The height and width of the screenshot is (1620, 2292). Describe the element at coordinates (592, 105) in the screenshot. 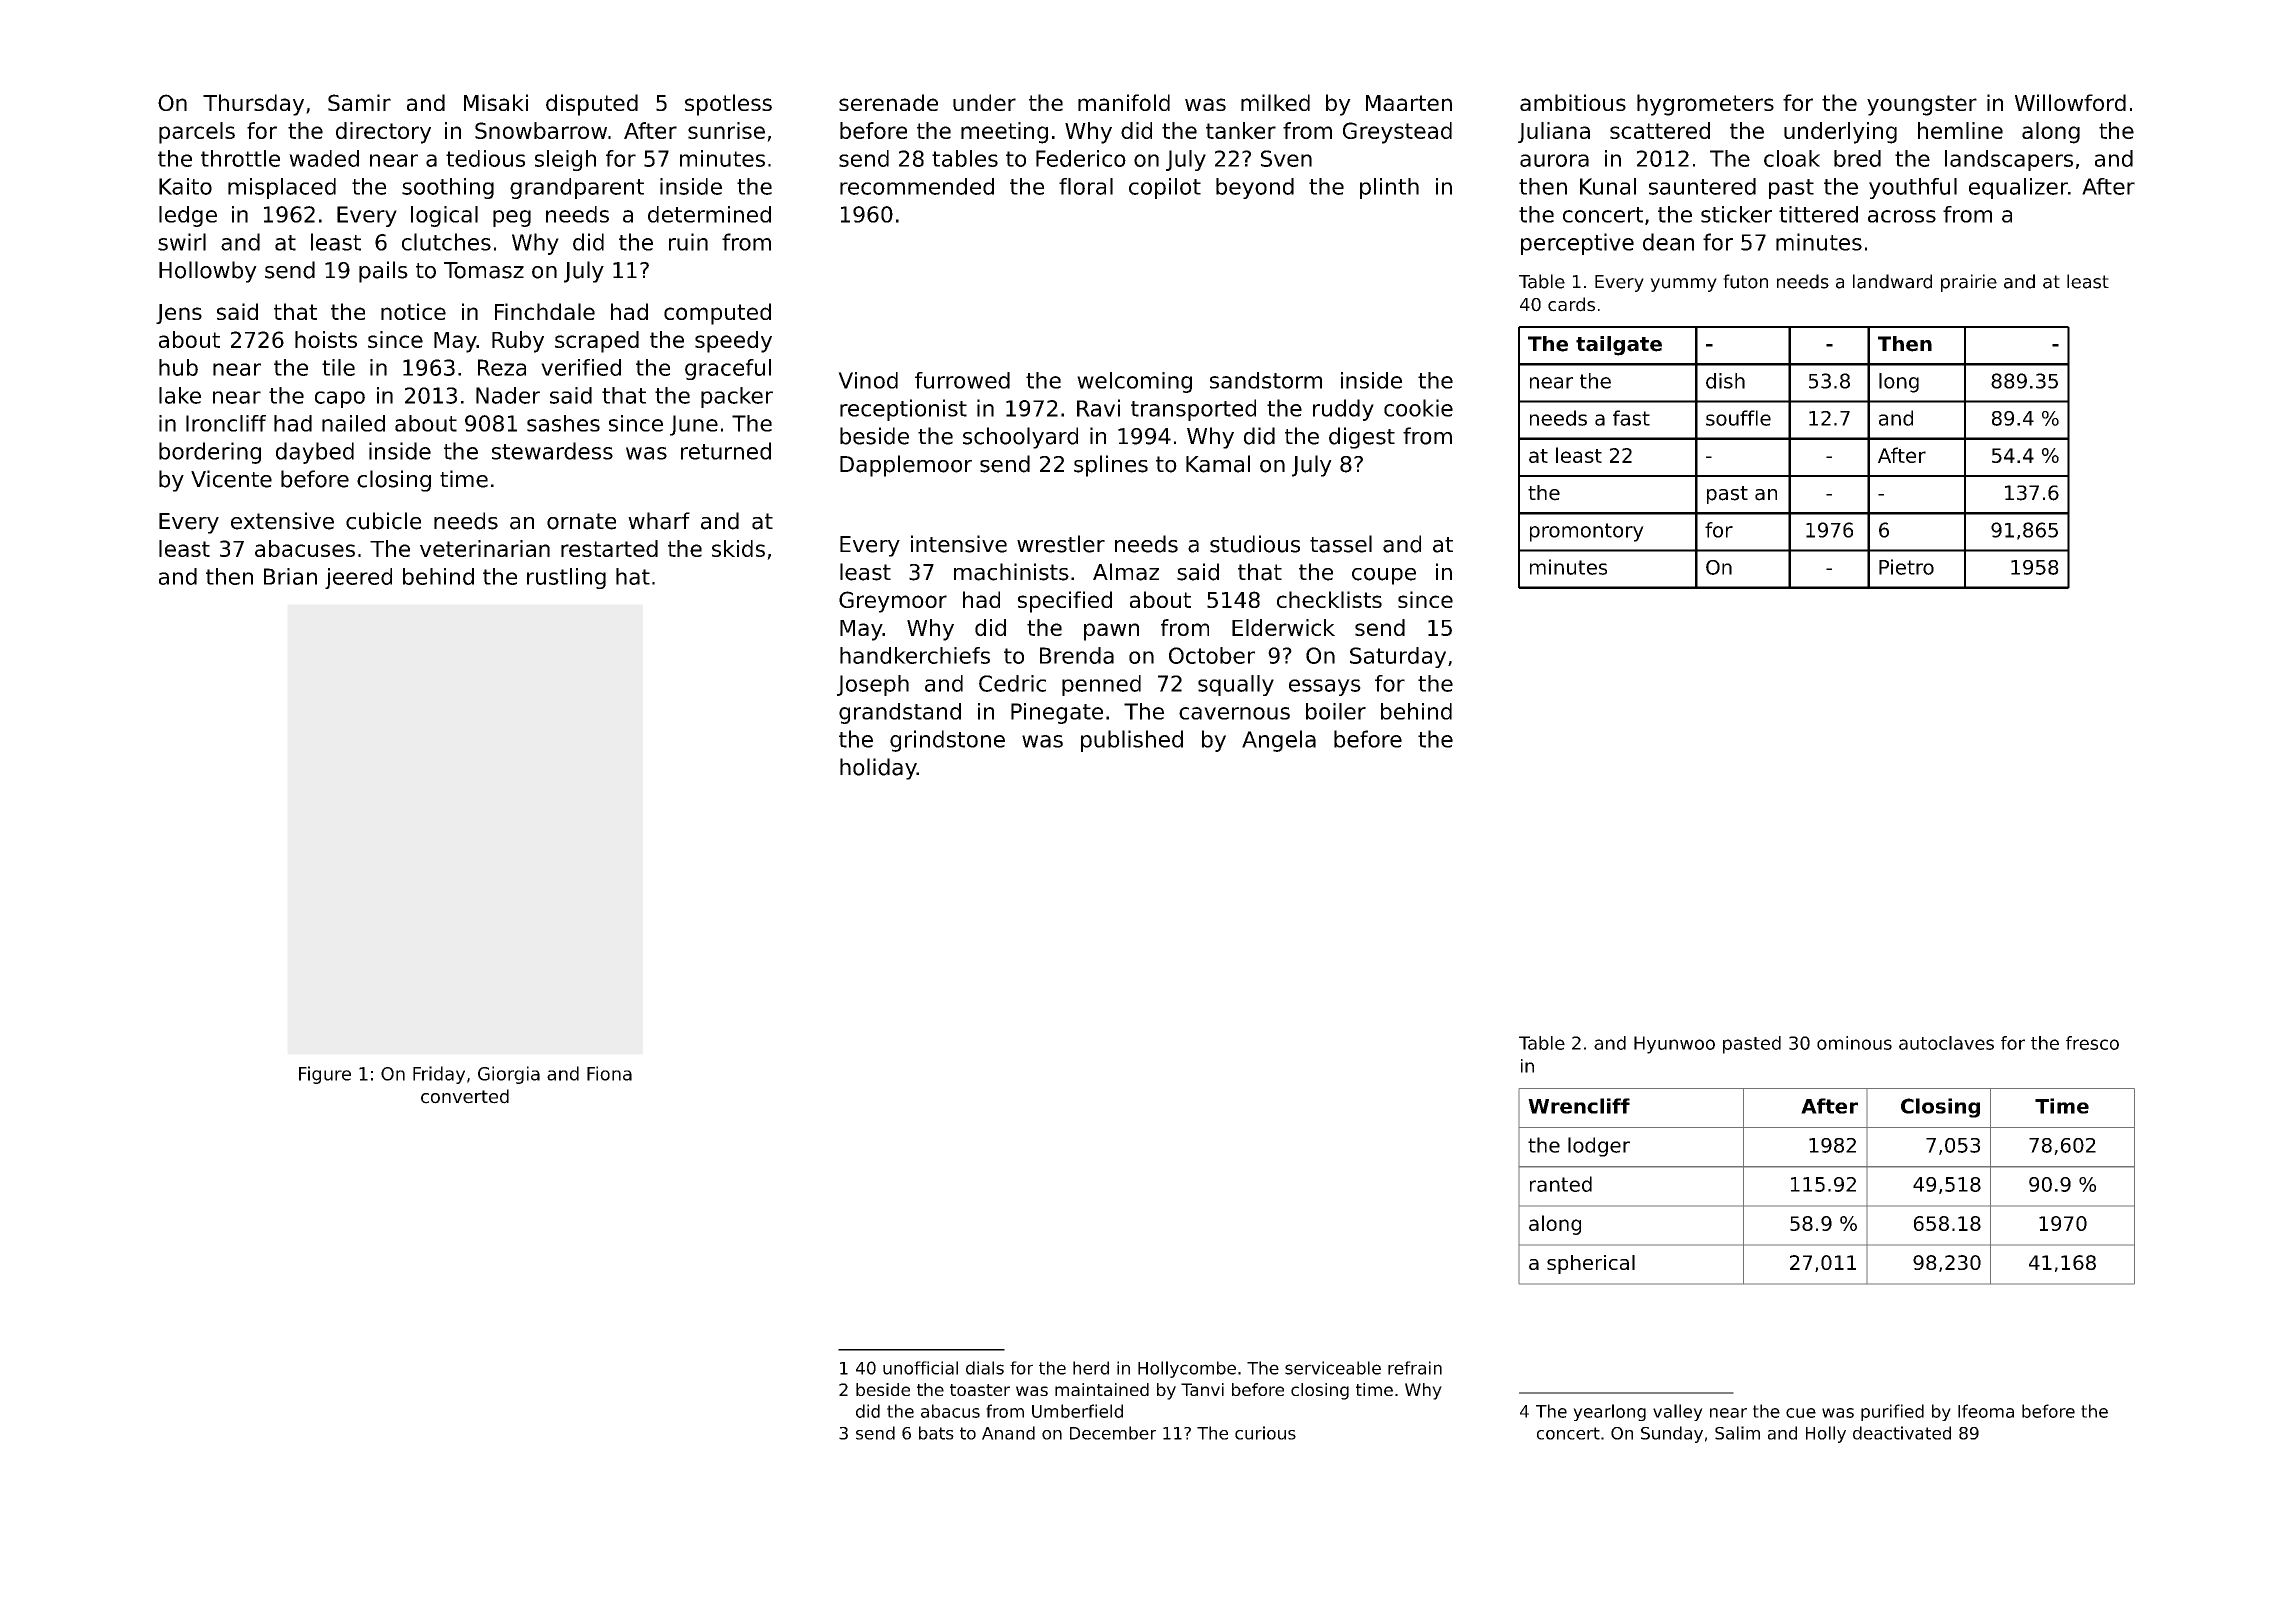

I see `disputed` at that location.
